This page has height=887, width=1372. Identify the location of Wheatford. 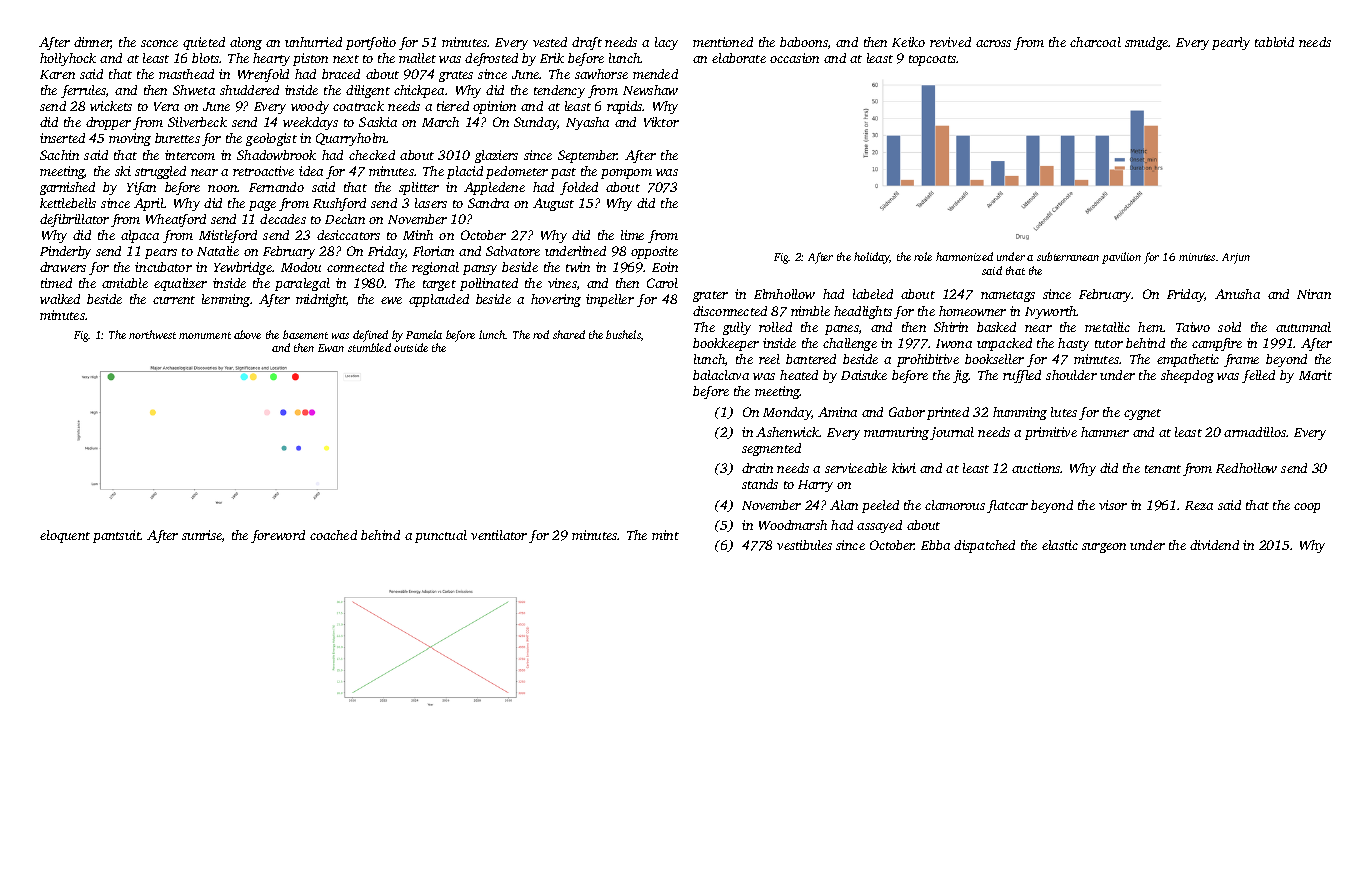
(176, 220).
